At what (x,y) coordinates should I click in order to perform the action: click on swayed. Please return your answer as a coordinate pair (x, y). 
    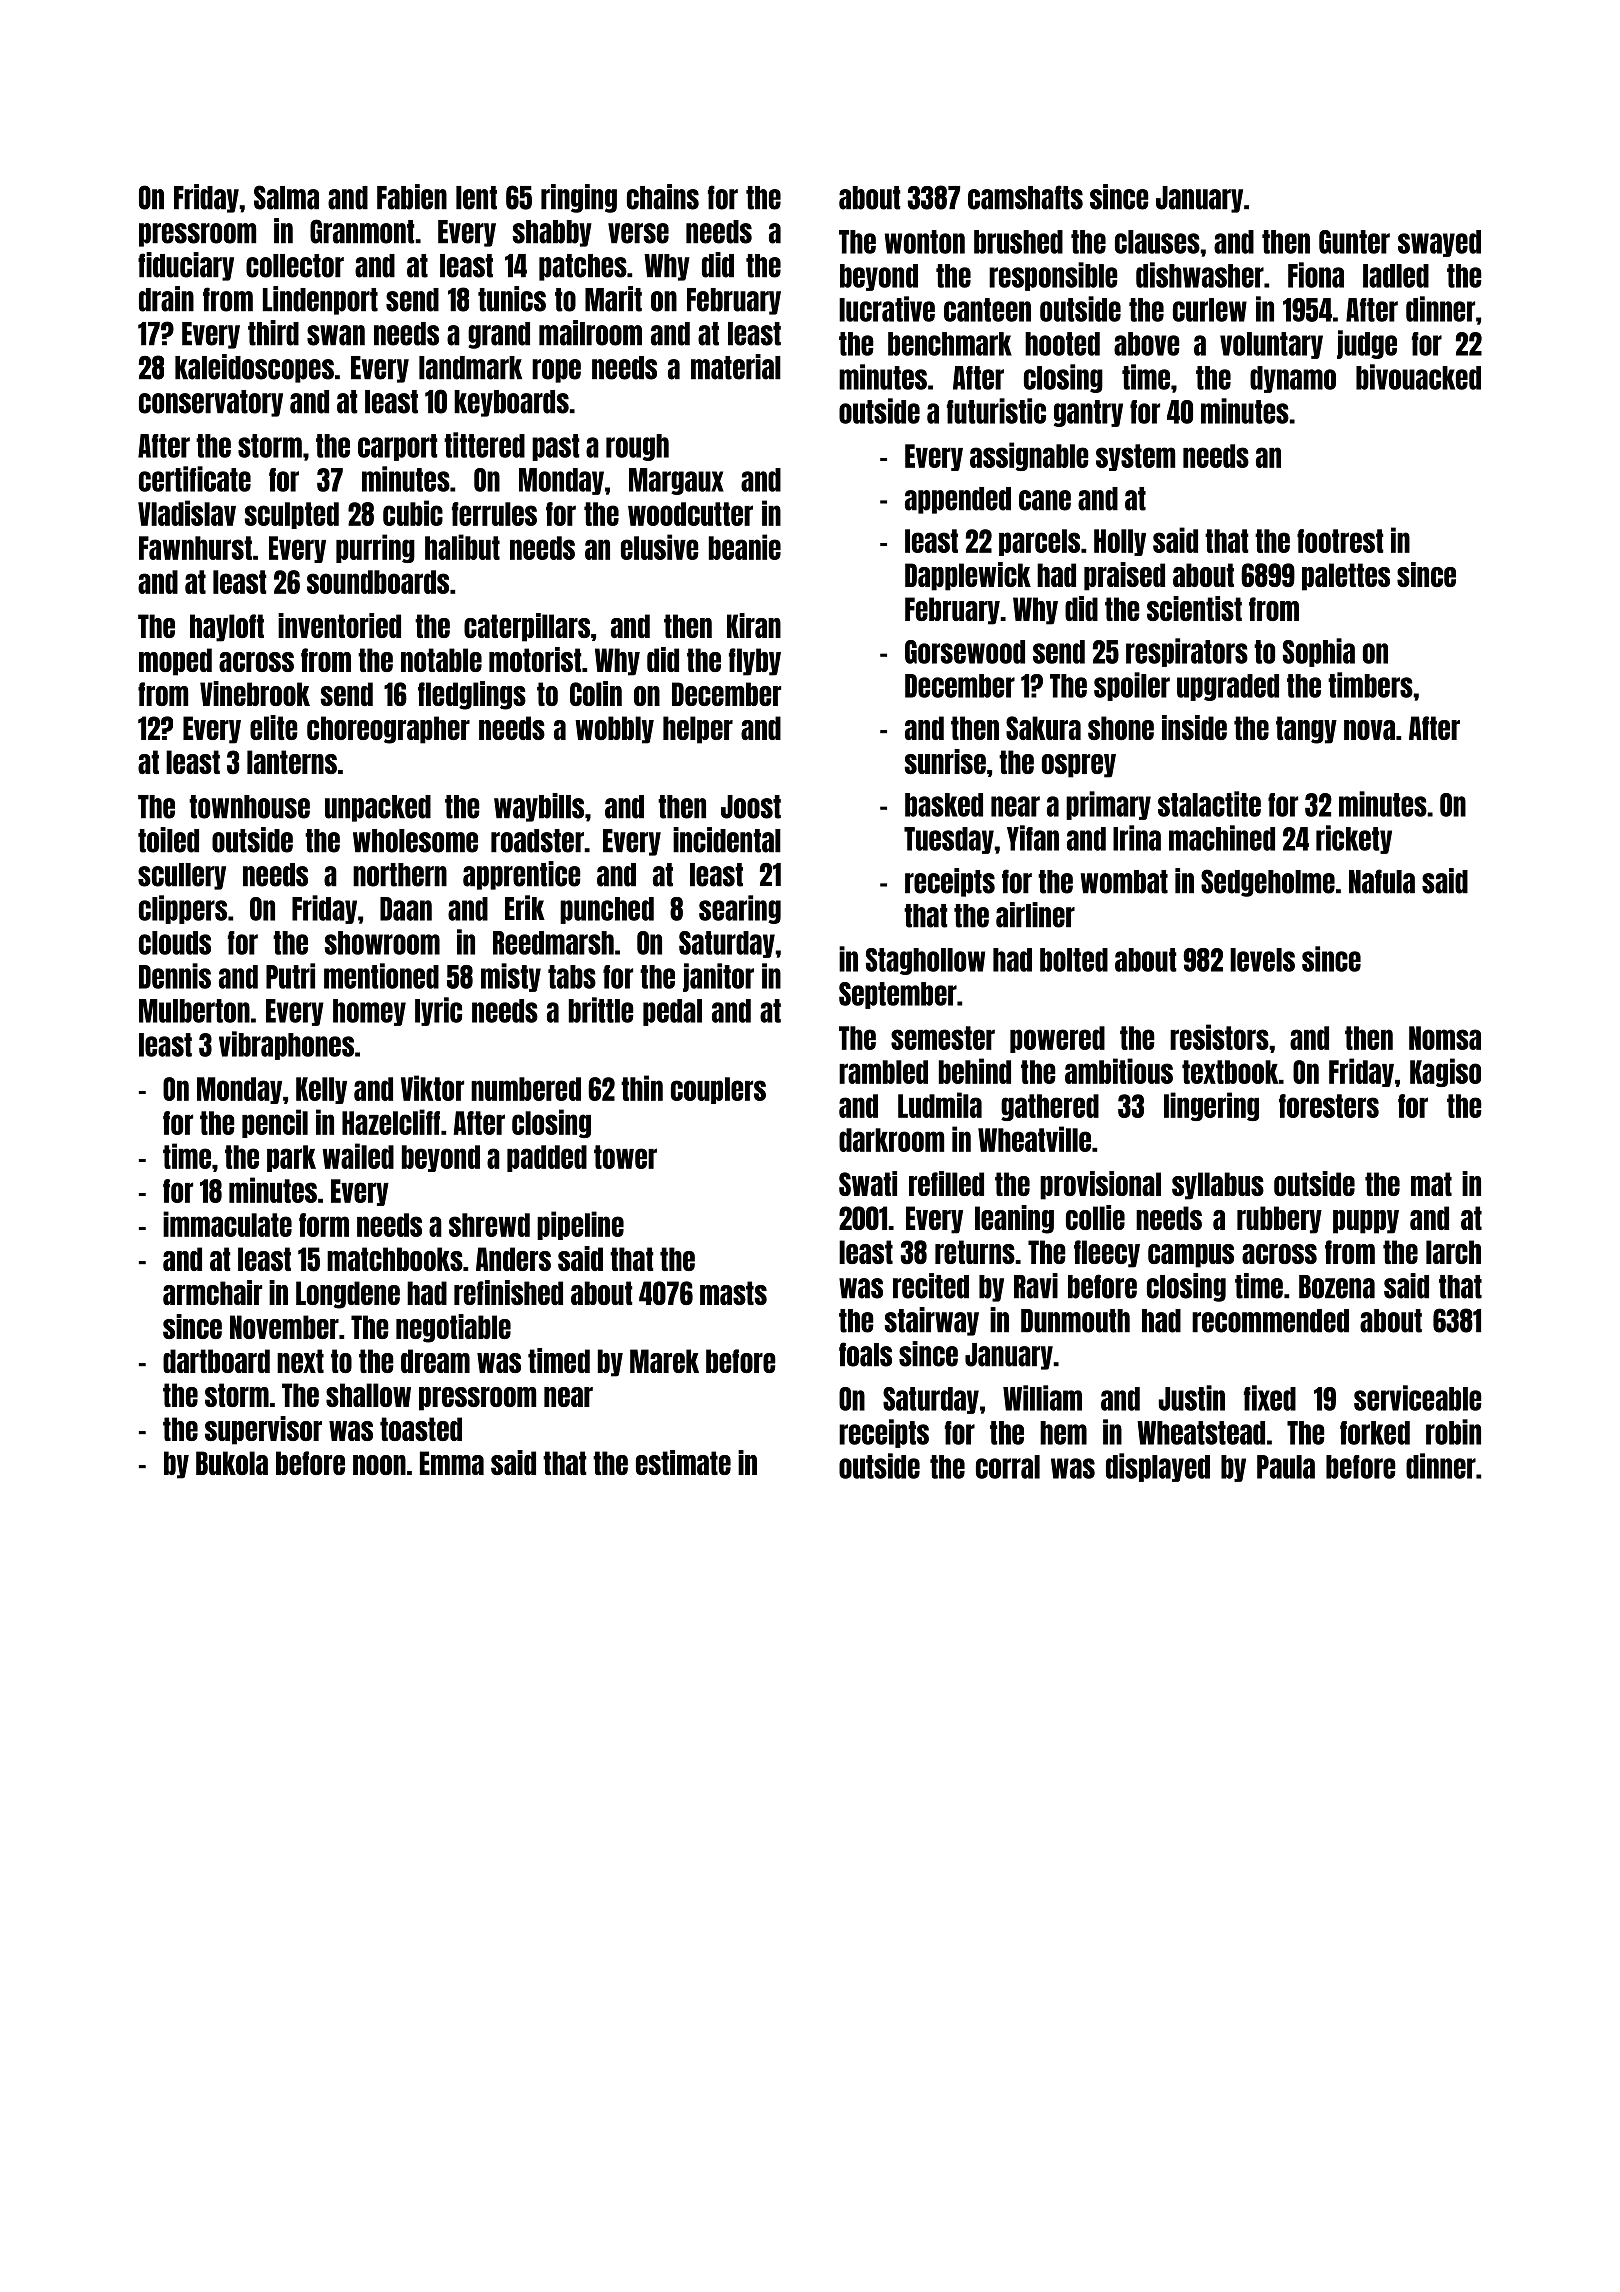
    Looking at the image, I should click on (1439, 243).
